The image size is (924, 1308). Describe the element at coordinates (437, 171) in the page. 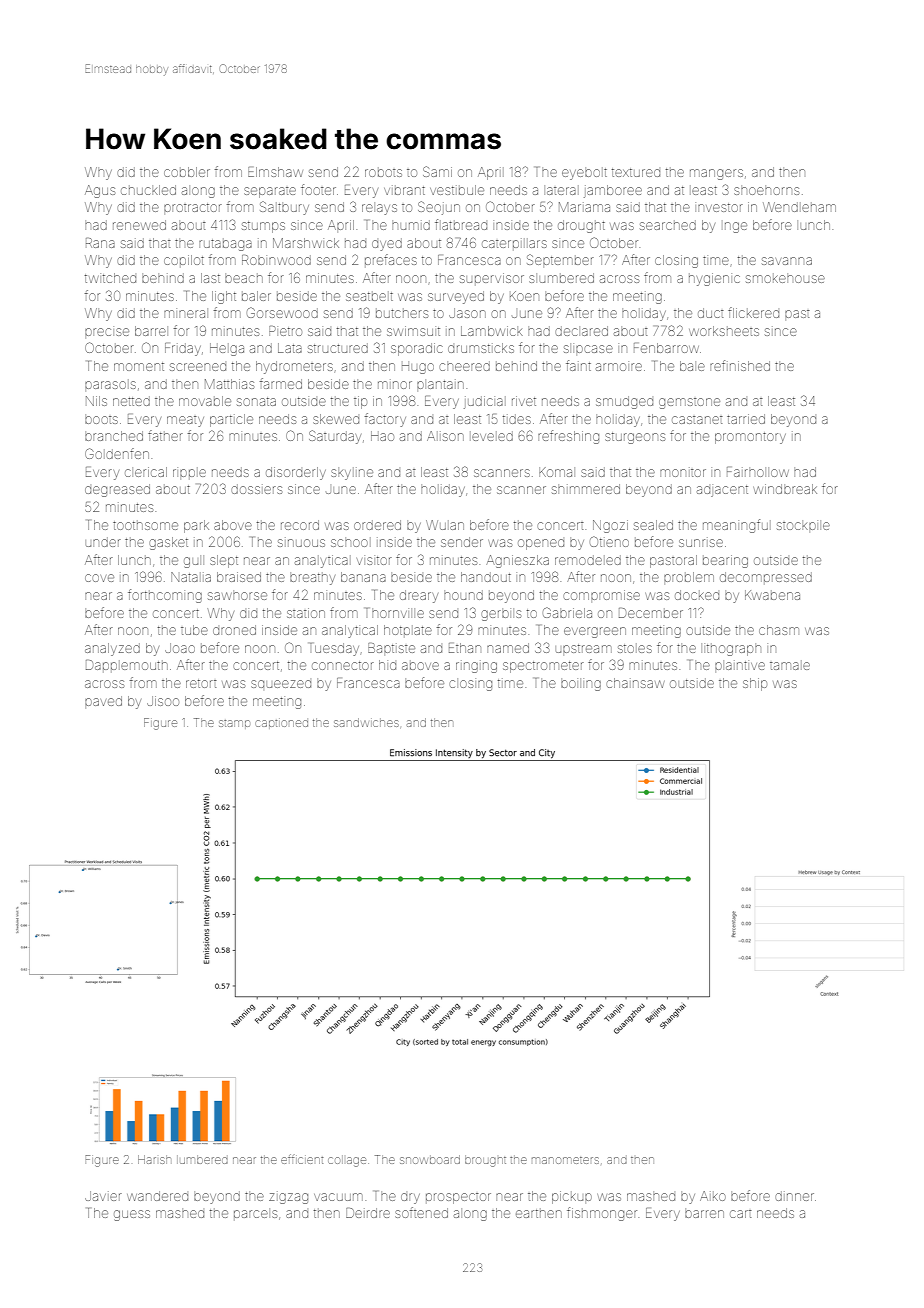

I see `Sami` at that location.
